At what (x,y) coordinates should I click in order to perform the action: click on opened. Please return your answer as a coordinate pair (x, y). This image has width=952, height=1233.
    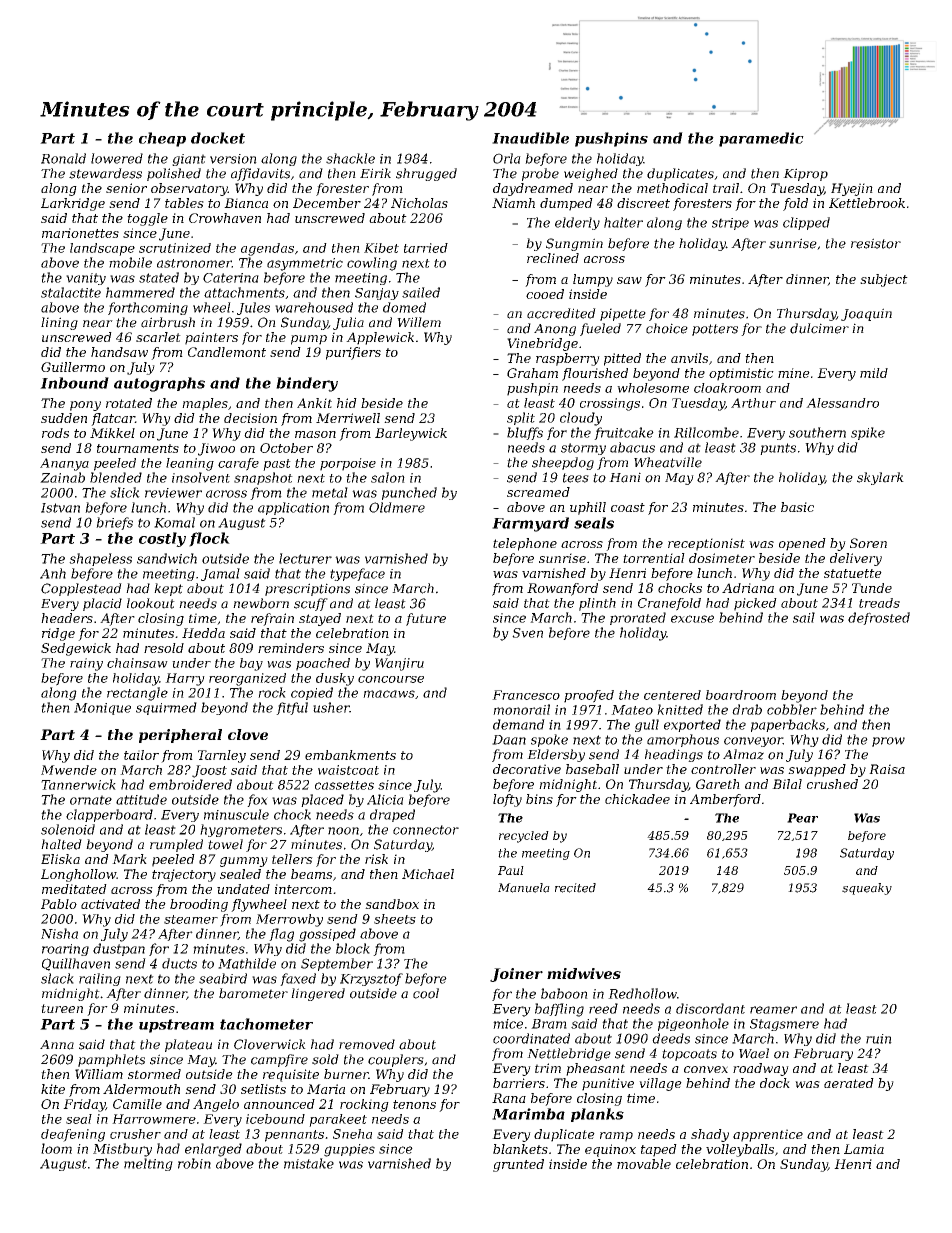
    Looking at the image, I should click on (802, 544).
